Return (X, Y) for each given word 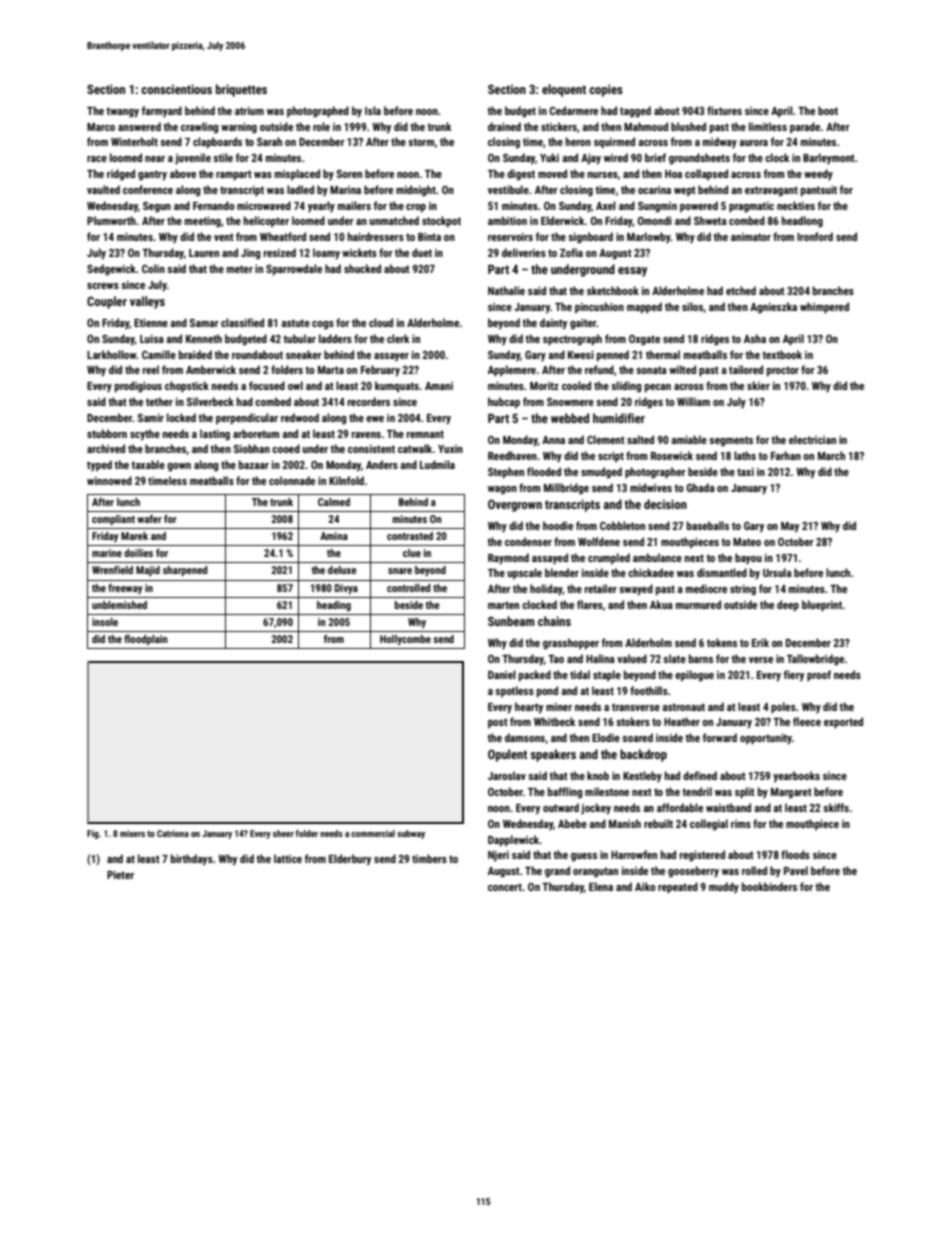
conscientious (176, 89)
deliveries (524, 252)
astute (295, 323)
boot (828, 110)
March (831, 455)
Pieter (120, 875)
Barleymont (829, 158)
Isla (373, 110)
